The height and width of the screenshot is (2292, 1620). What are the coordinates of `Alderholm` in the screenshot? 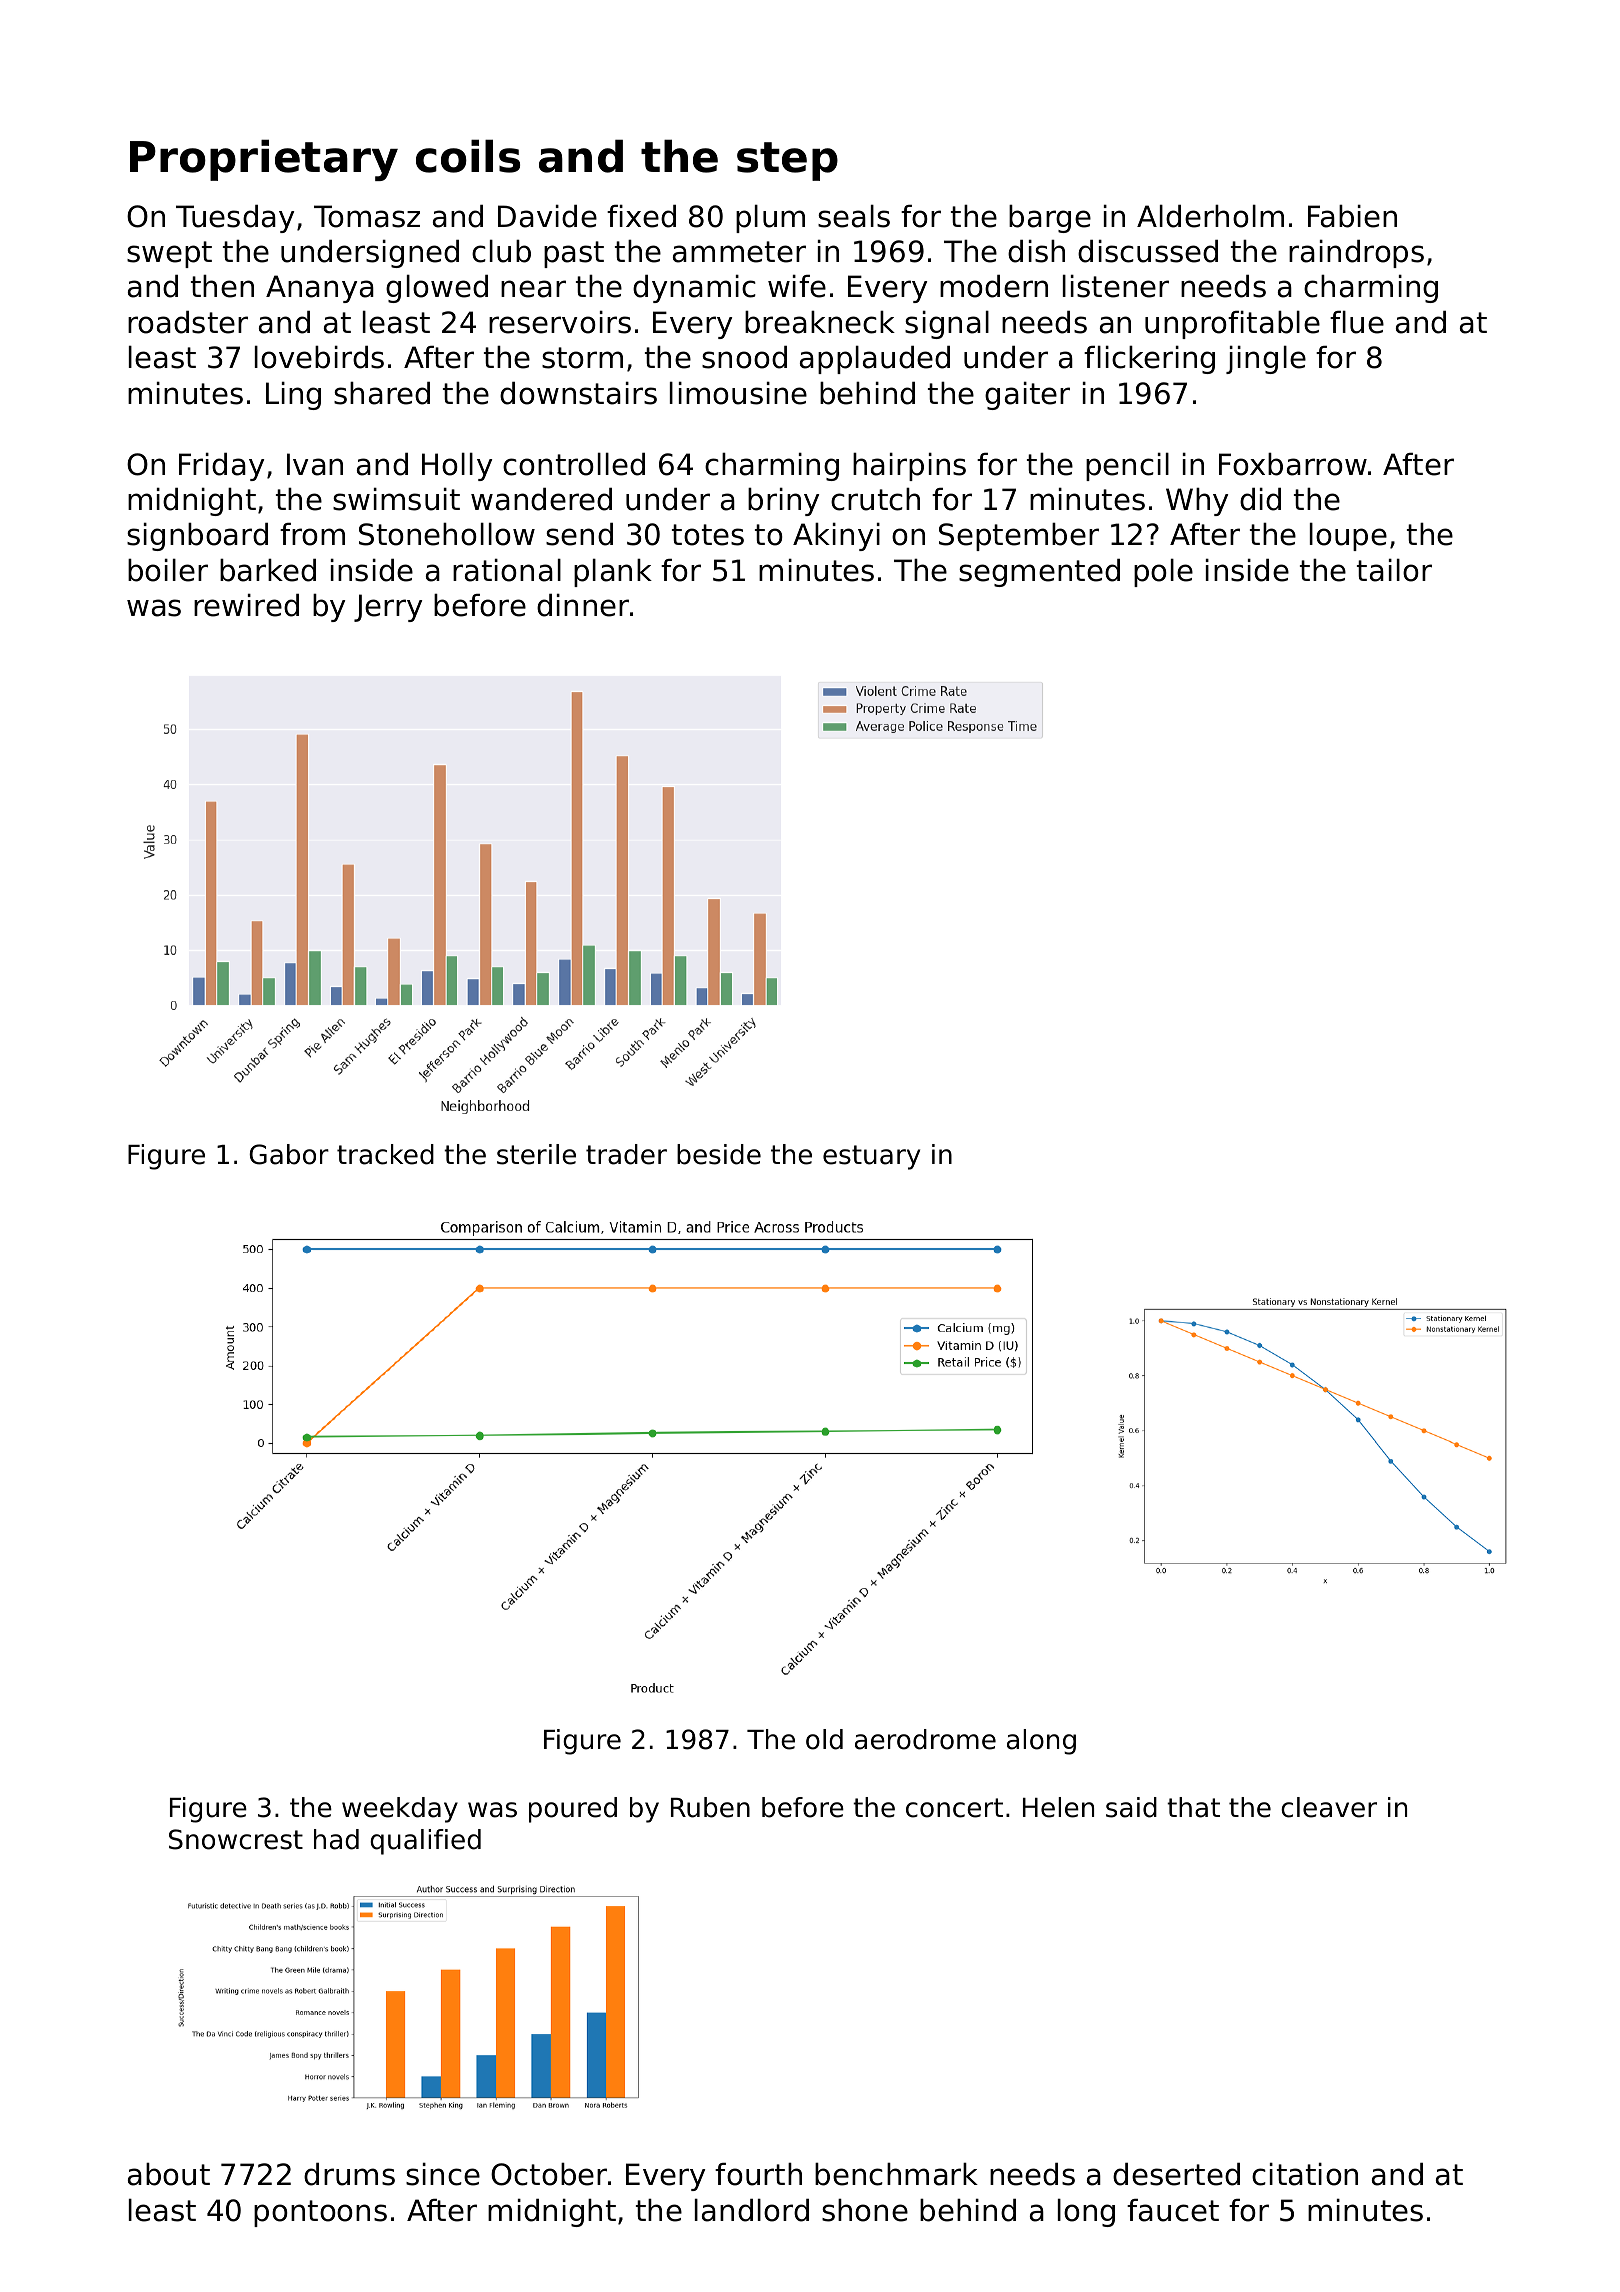 It's located at (1210, 216).
